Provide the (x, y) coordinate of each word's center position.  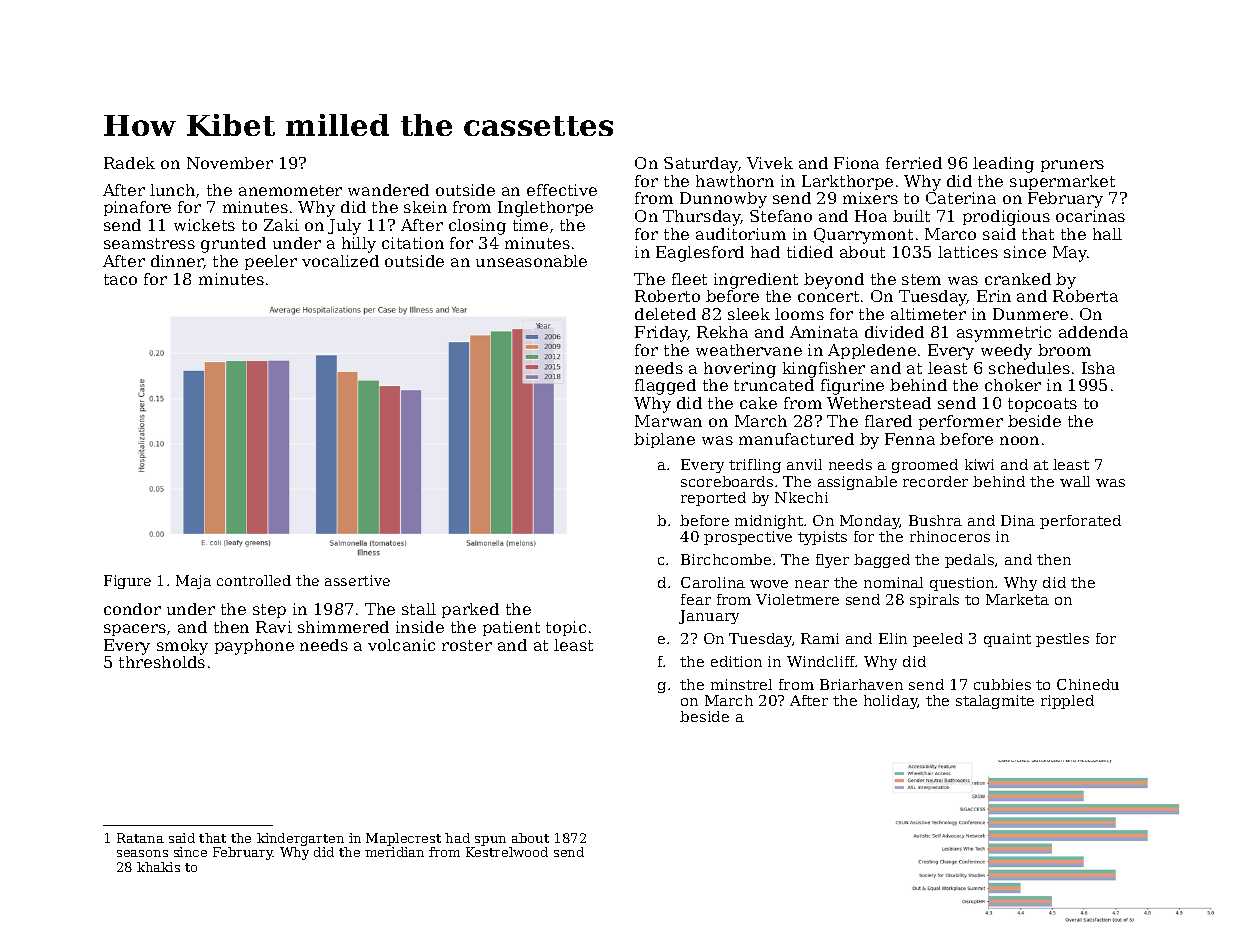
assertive (357, 580)
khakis (158, 867)
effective (562, 190)
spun (490, 841)
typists (822, 538)
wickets (204, 225)
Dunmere (1030, 314)
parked (470, 610)
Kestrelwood (507, 852)
